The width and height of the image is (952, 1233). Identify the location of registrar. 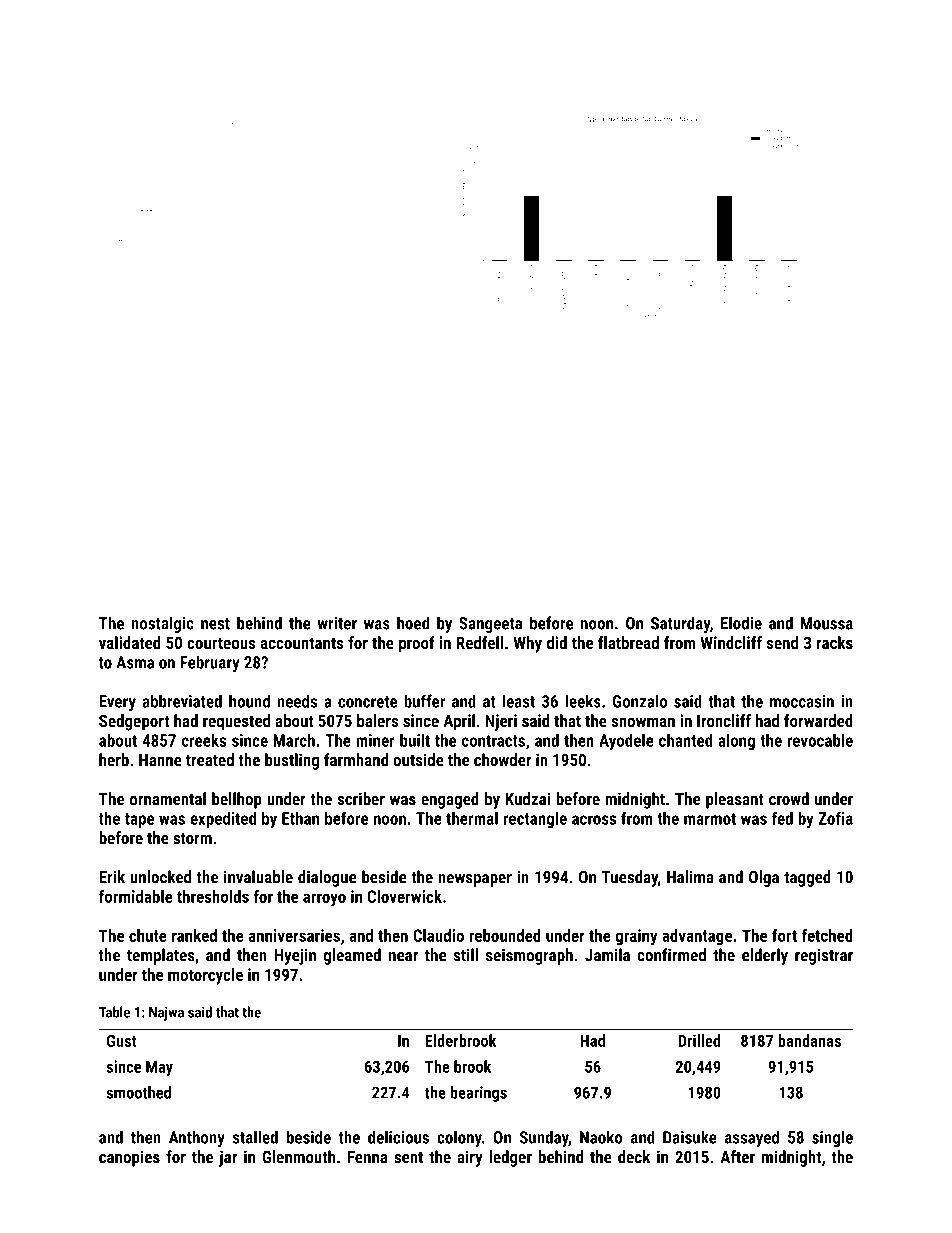
(824, 956).
